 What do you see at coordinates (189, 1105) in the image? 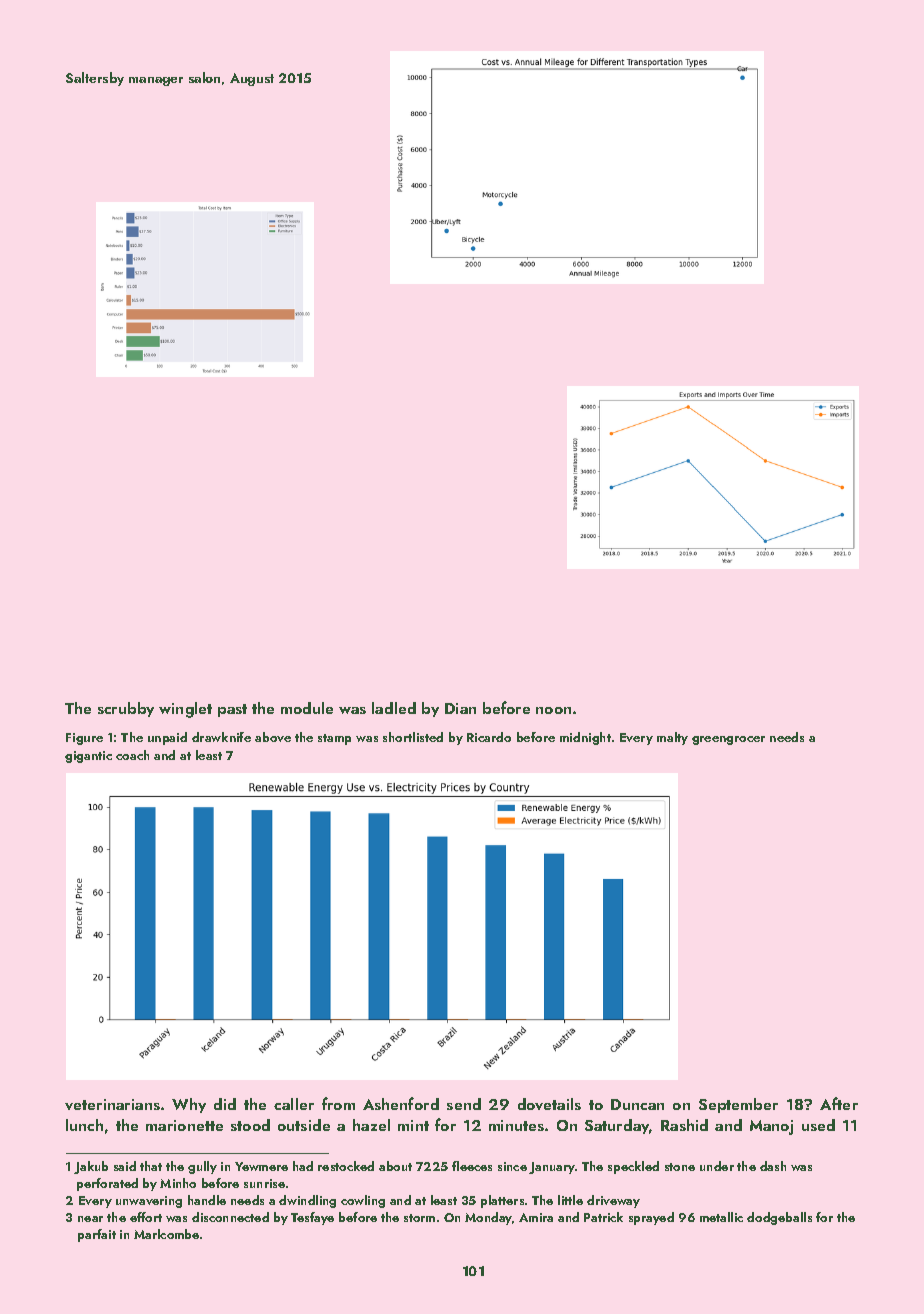
I see `Why` at bounding box center [189, 1105].
